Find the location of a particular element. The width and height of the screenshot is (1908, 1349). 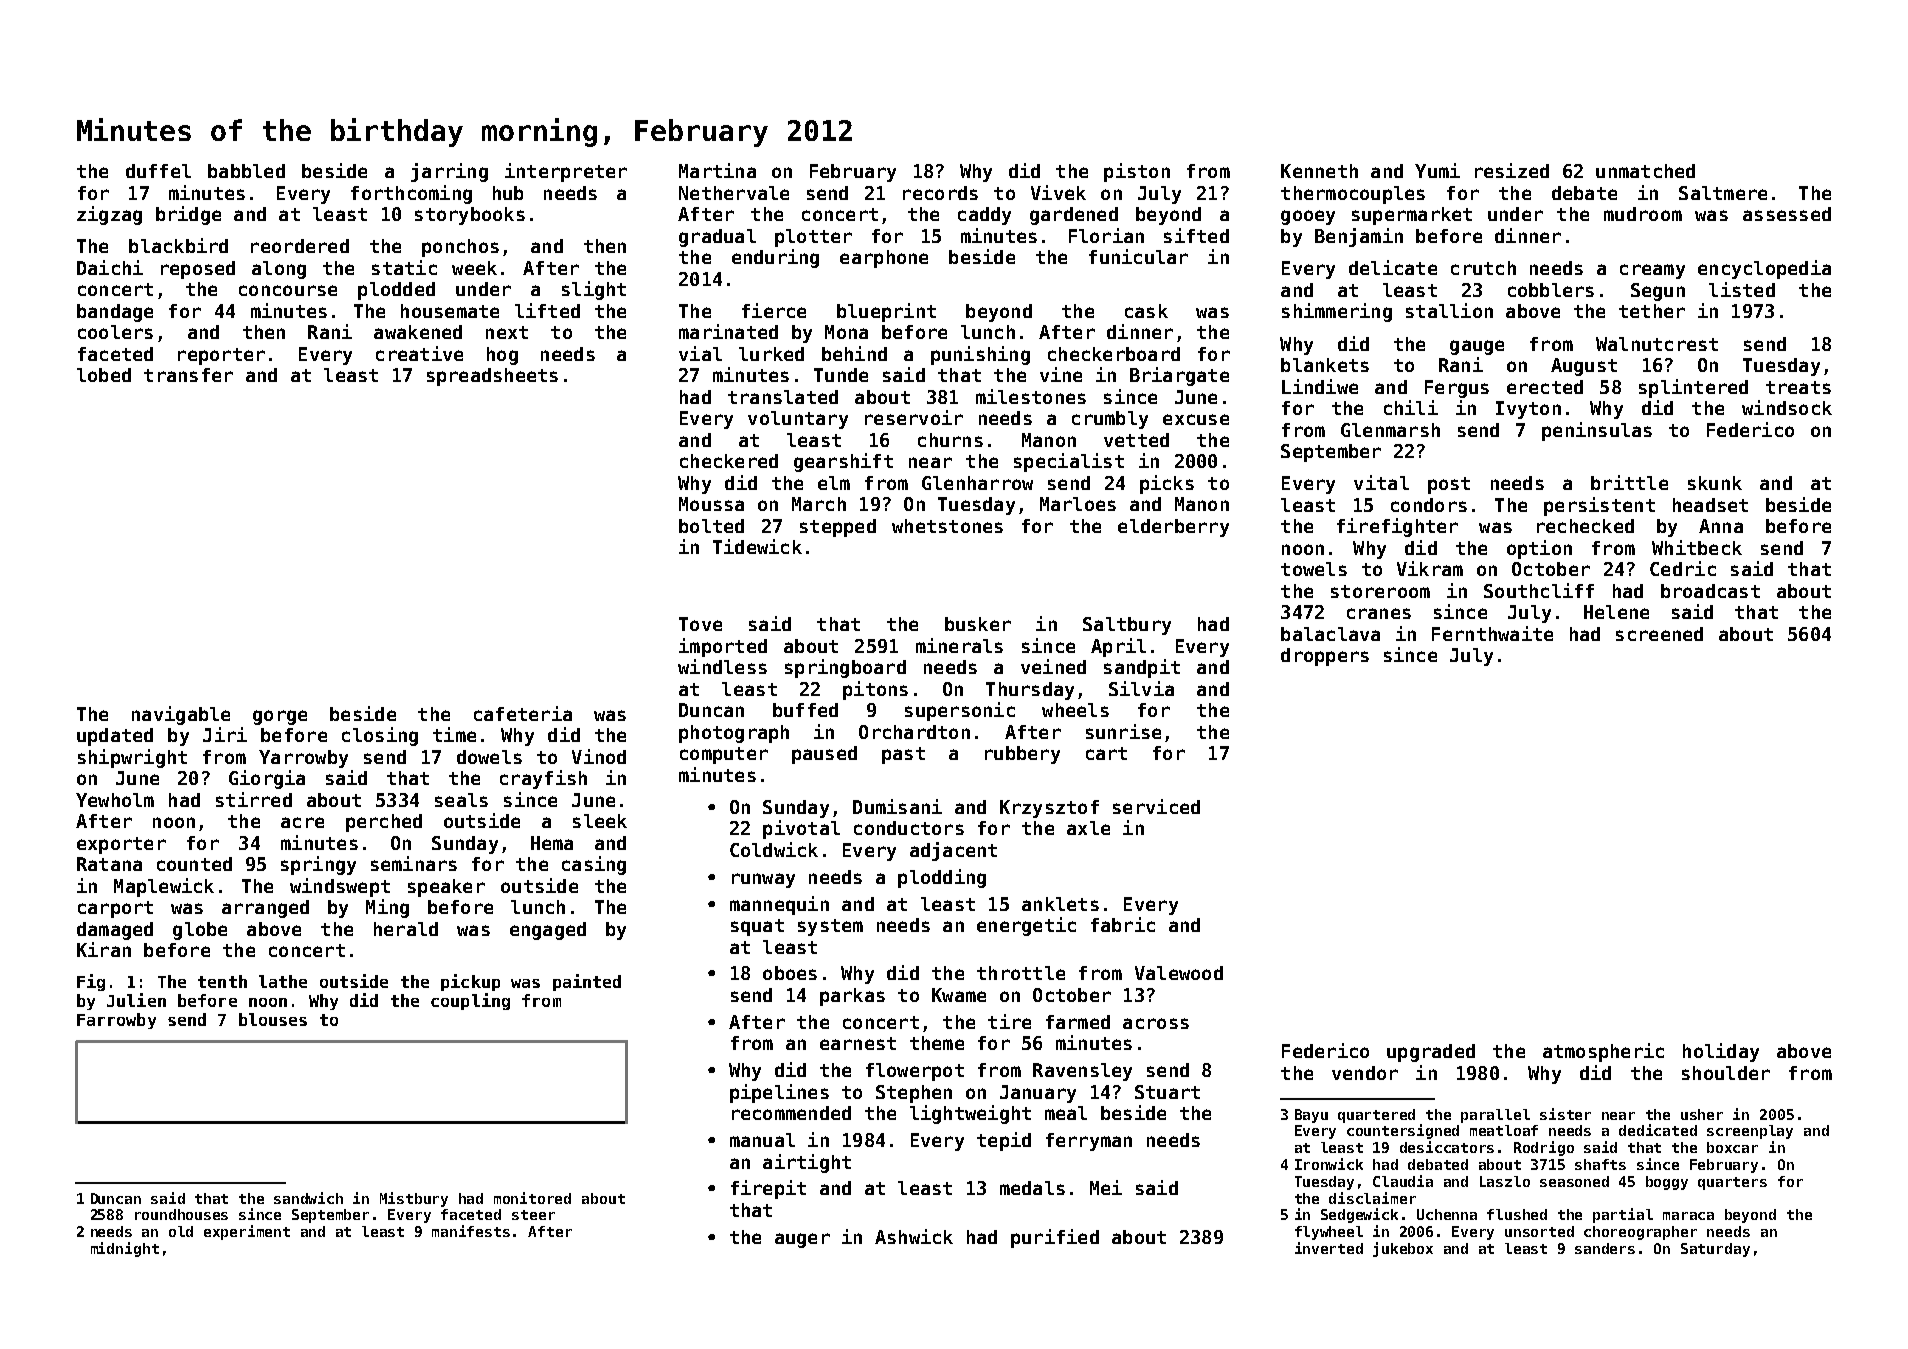

Farrowby is located at coordinates (116, 1021).
